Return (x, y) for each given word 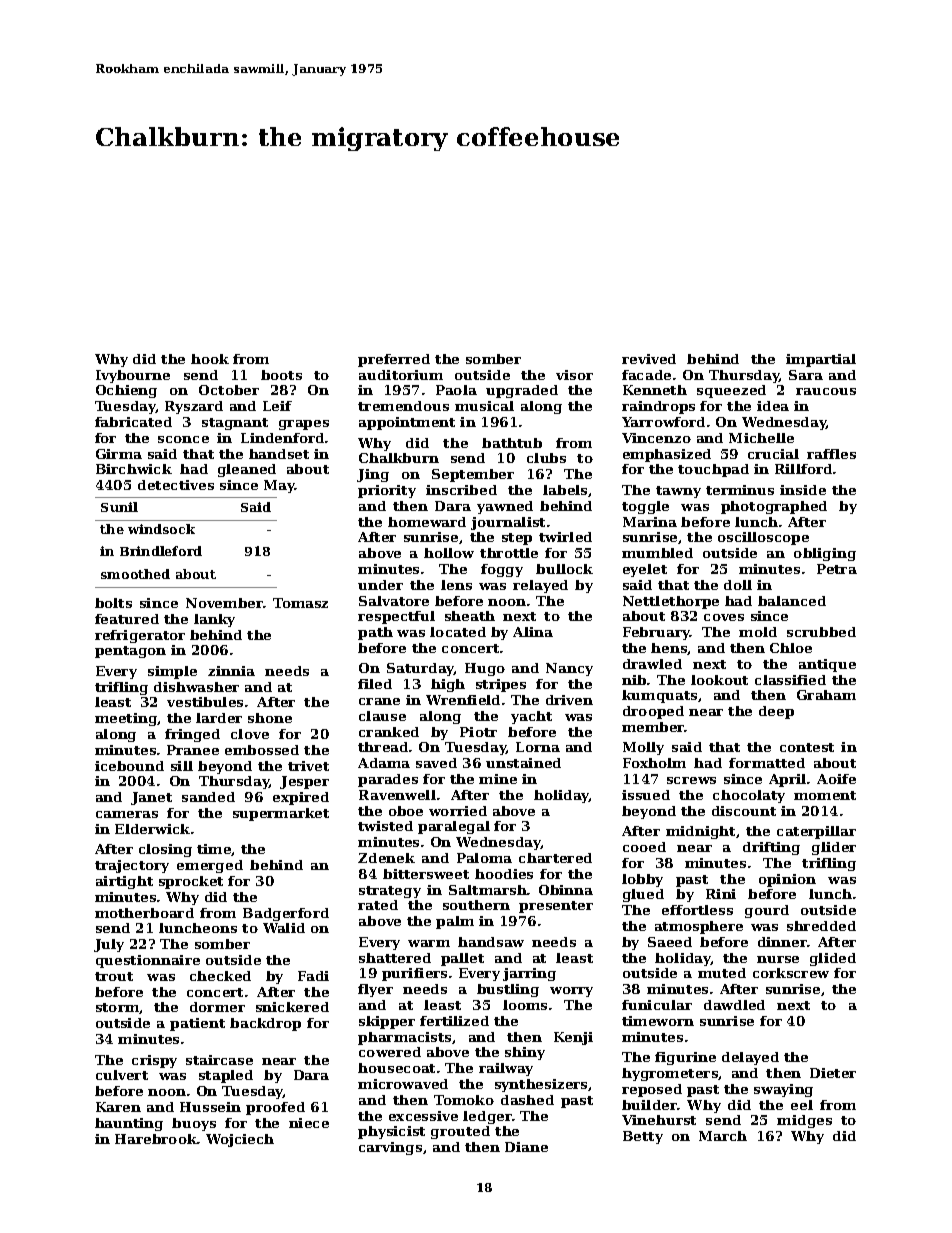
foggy (502, 570)
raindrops (658, 407)
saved (436, 763)
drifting (771, 848)
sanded (208, 797)
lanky (214, 620)
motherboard (144, 913)
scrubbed (821, 632)
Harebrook (156, 1139)
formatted (767, 763)
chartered (555, 858)
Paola (456, 390)
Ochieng (126, 391)
